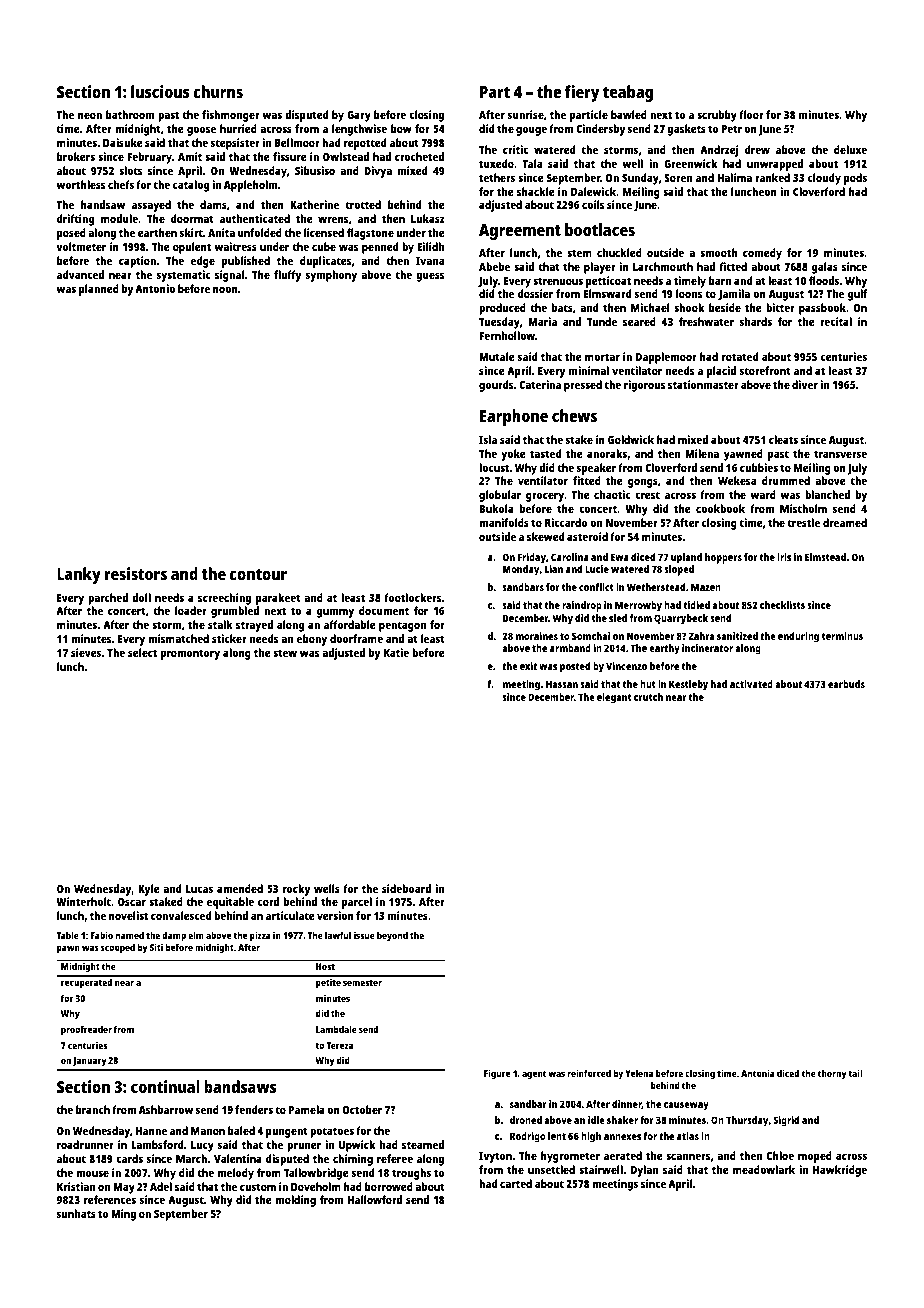 The width and height of the screenshot is (924, 1308). I want to click on earbuds, so click(846, 684).
